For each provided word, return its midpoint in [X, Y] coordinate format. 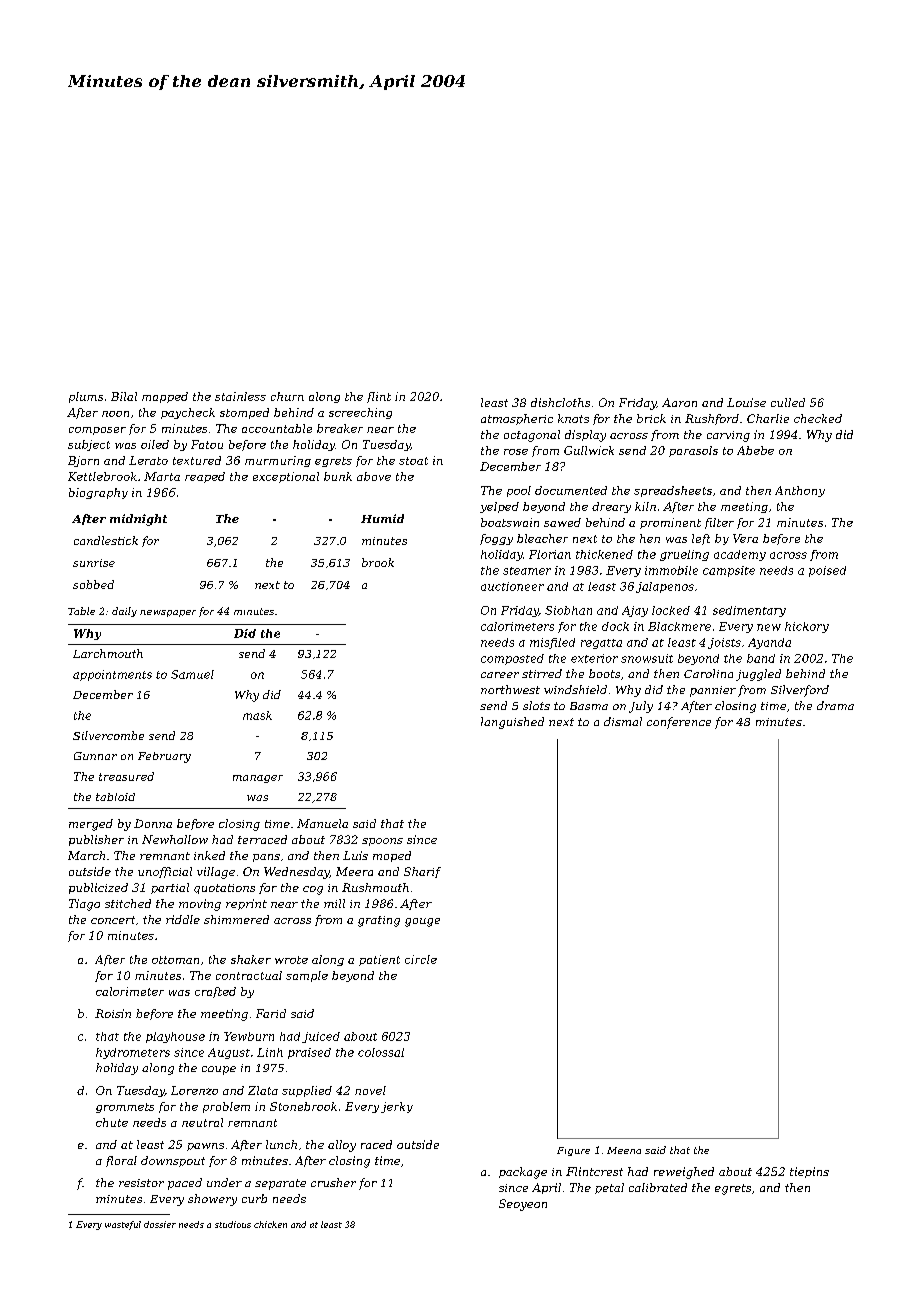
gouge [422, 922]
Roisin [113, 1013]
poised [827, 571]
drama [835, 705]
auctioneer [512, 586]
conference [679, 723]
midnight [138, 520]
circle [421, 959]
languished [512, 723]
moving [200, 905]
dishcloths [560, 402]
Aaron [679, 402]
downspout [173, 1161]
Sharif [422, 872]
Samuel [192, 674]
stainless [240, 396]
